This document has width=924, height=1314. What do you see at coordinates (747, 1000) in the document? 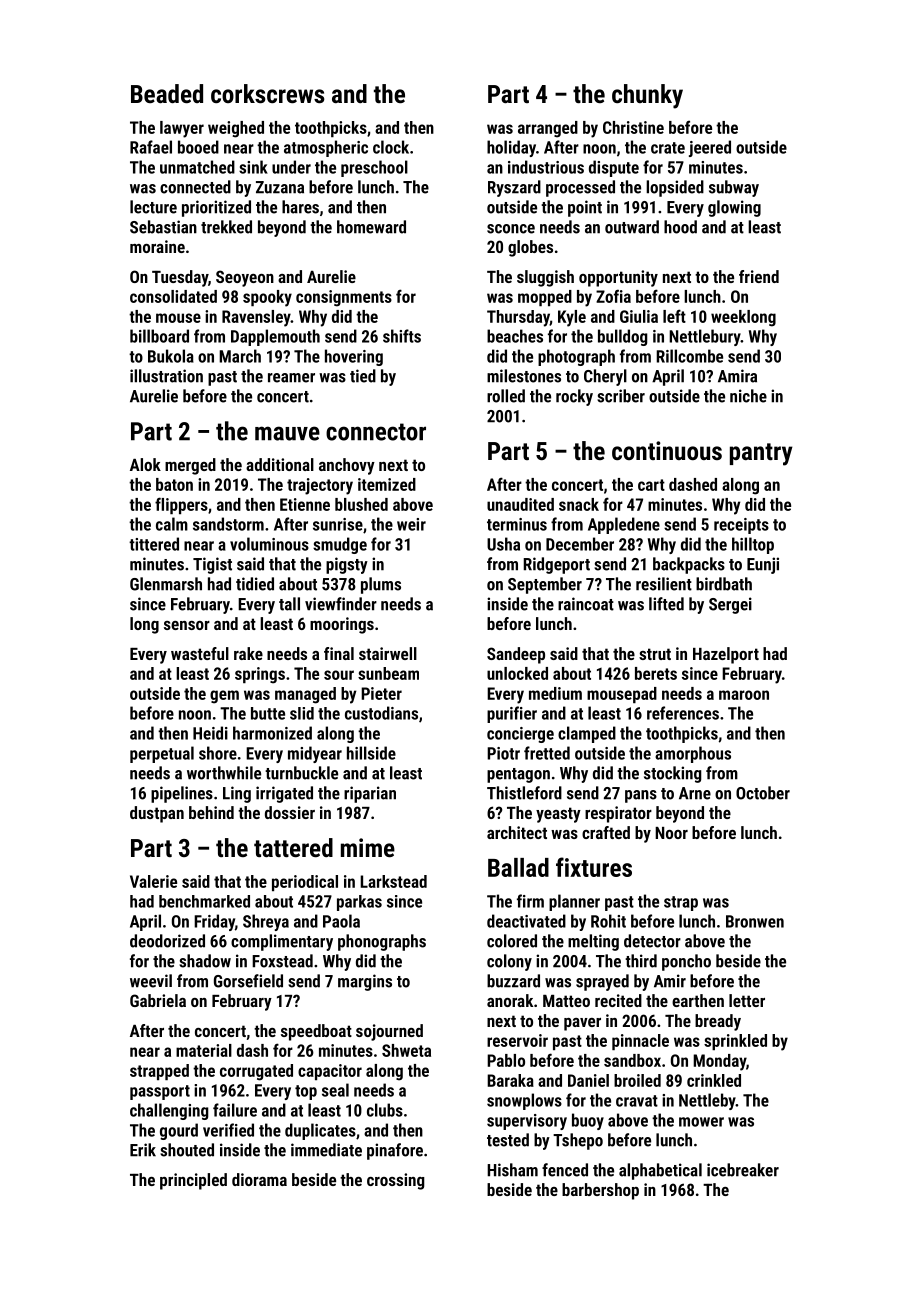
I see `letter` at bounding box center [747, 1000].
